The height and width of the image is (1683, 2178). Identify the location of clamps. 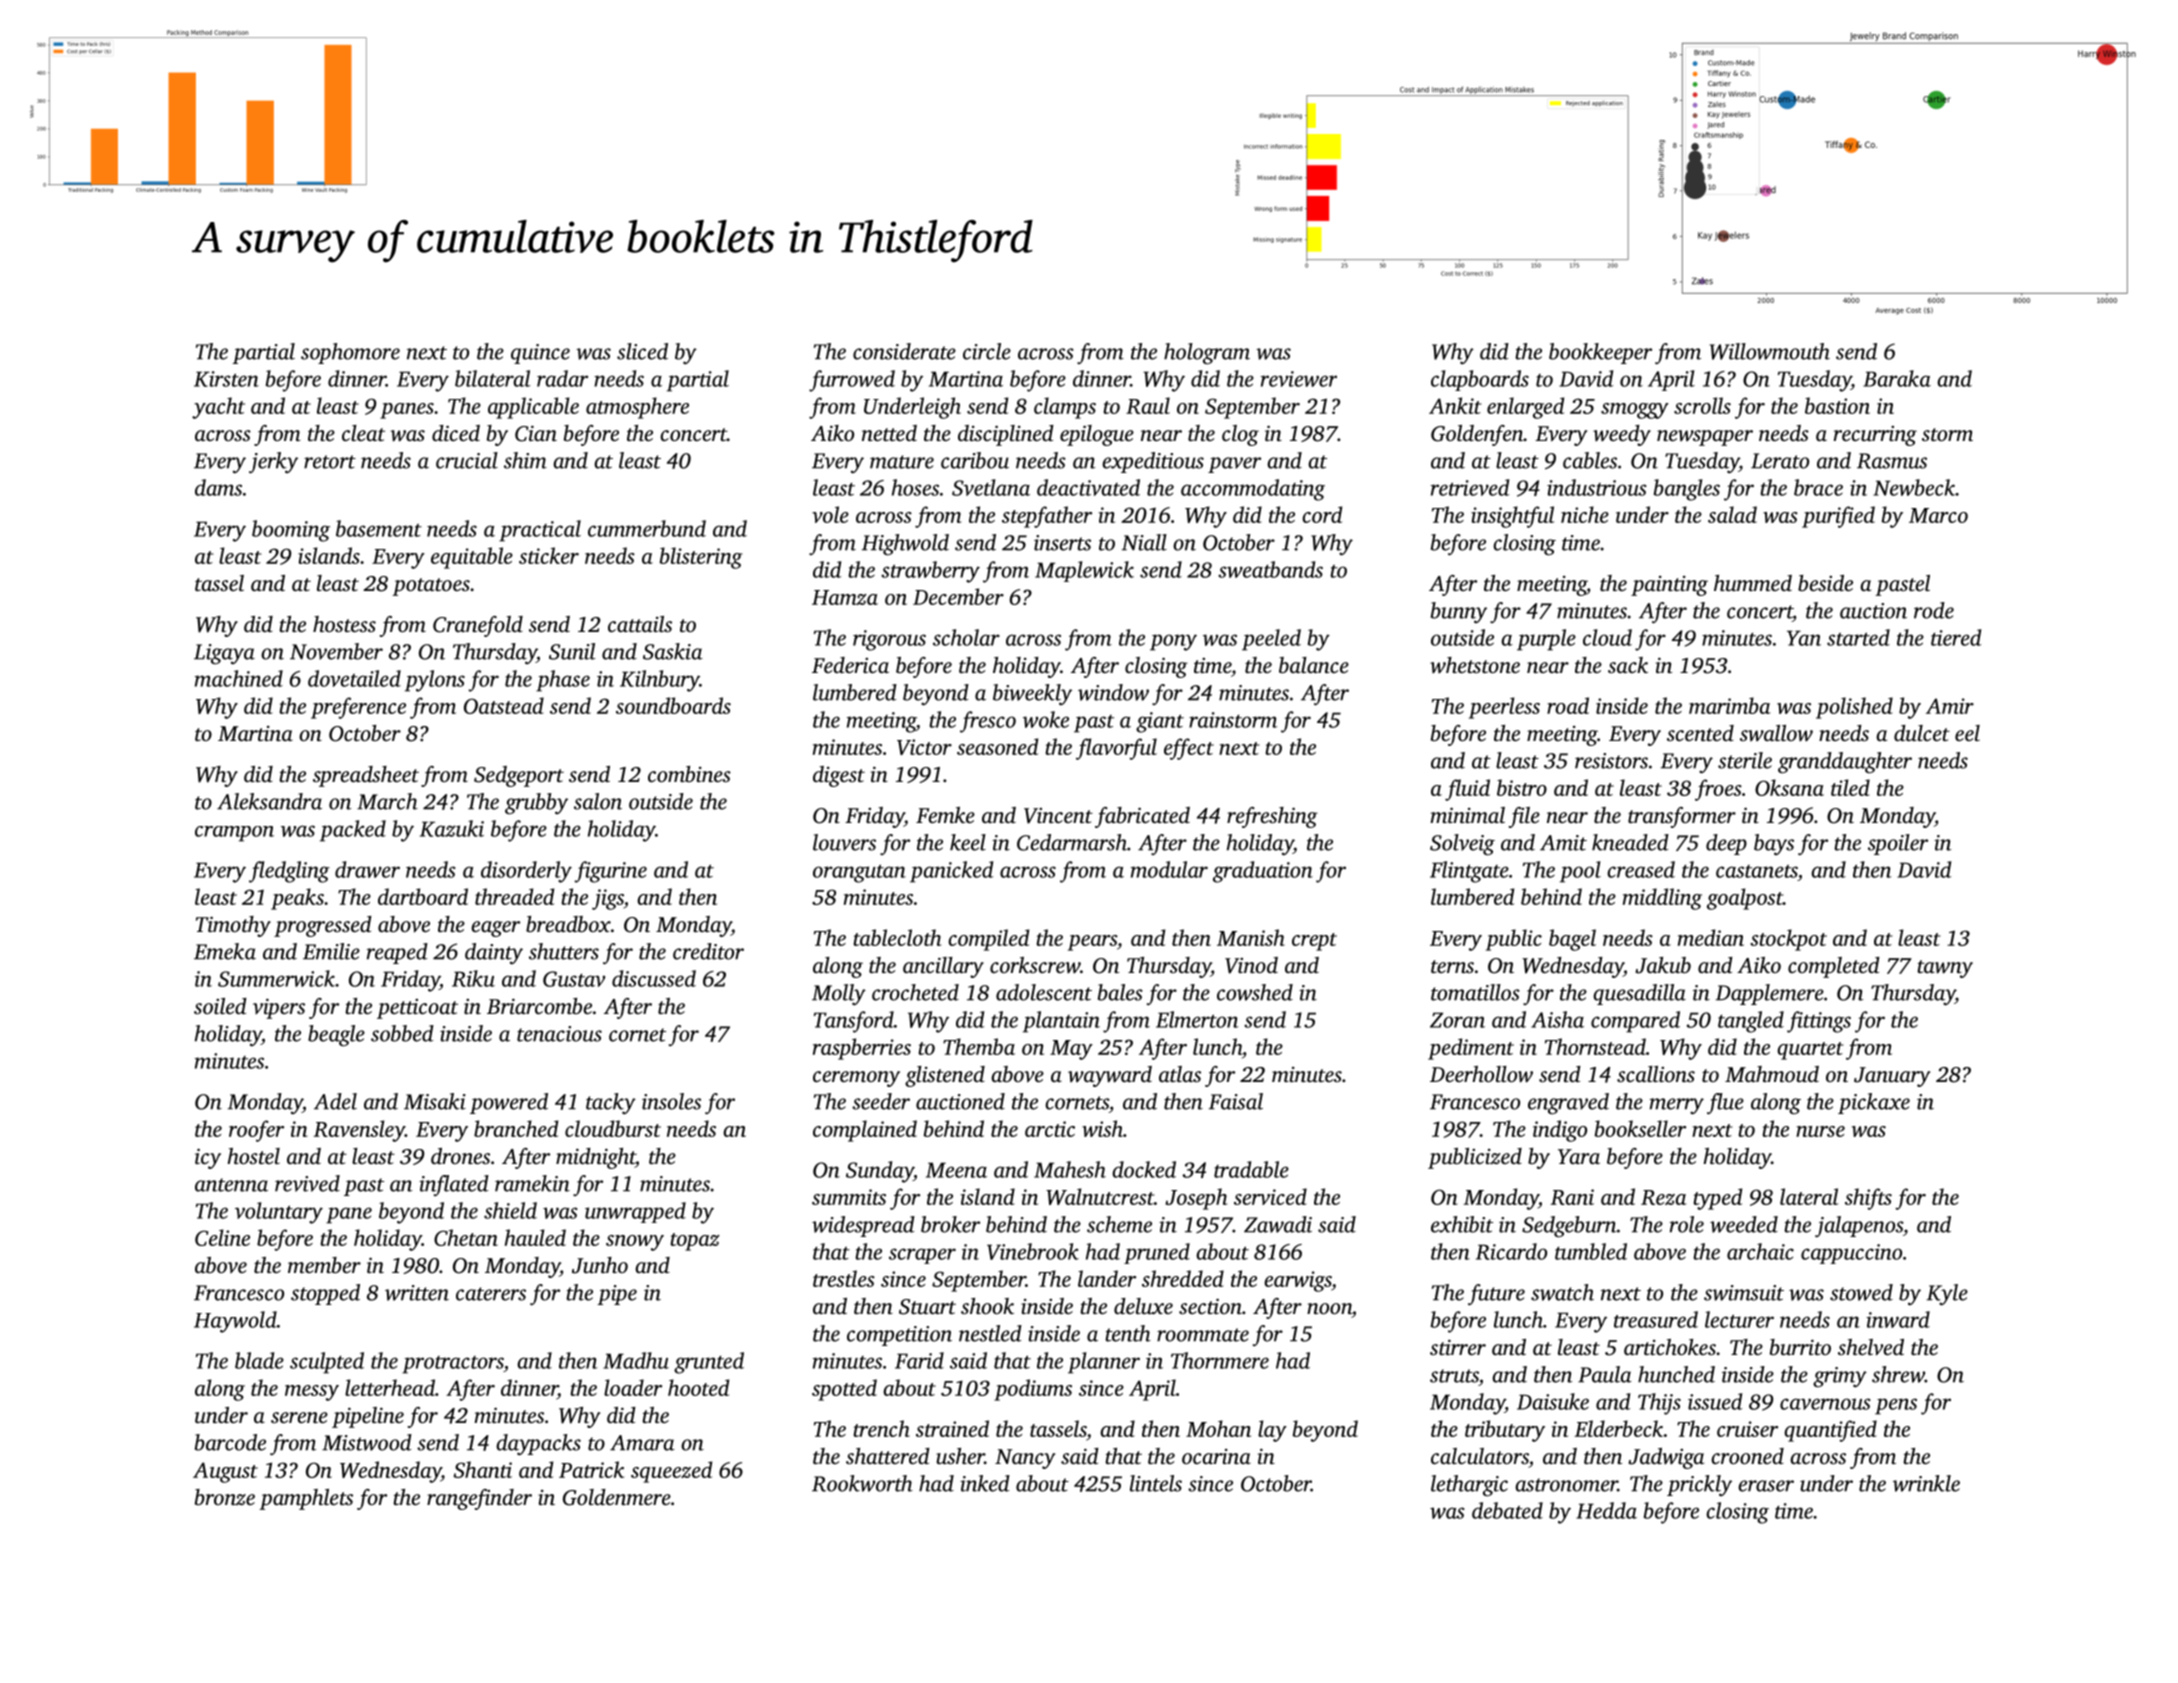
(1065, 408).
